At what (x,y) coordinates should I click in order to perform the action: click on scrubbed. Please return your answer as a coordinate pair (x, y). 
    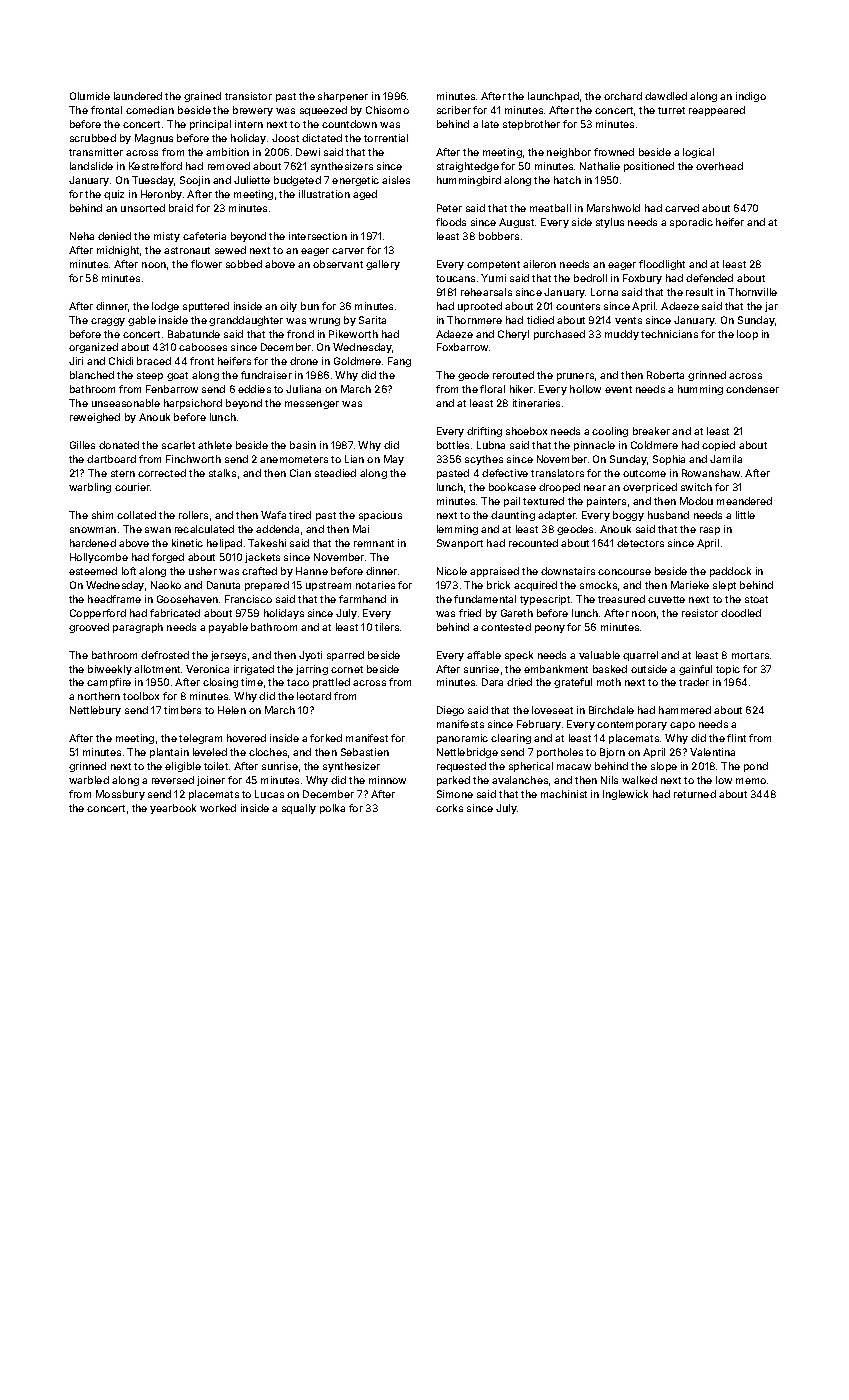
    Looking at the image, I should click on (93, 138).
